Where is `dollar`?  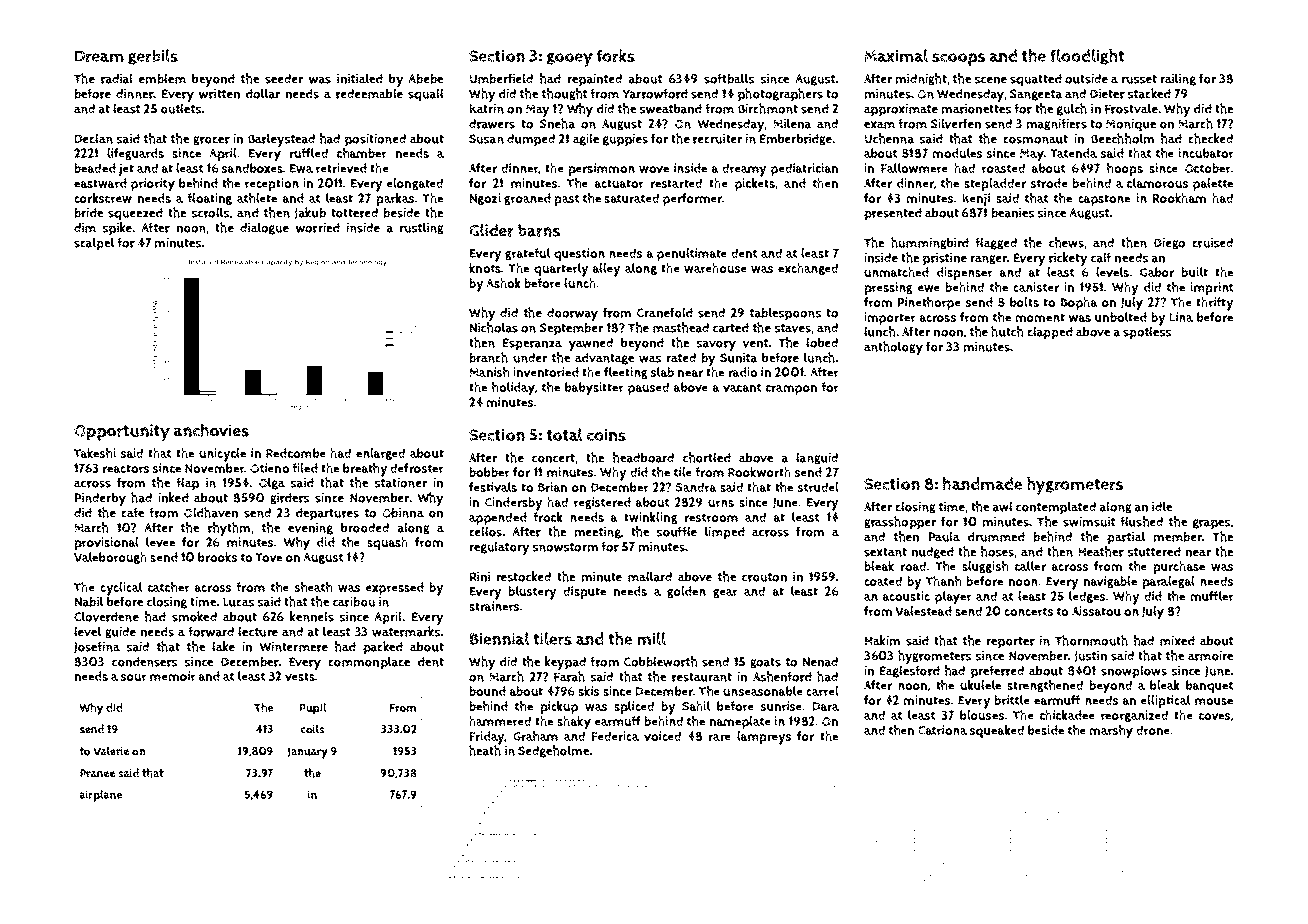
dollar is located at coordinates (263, 93).
